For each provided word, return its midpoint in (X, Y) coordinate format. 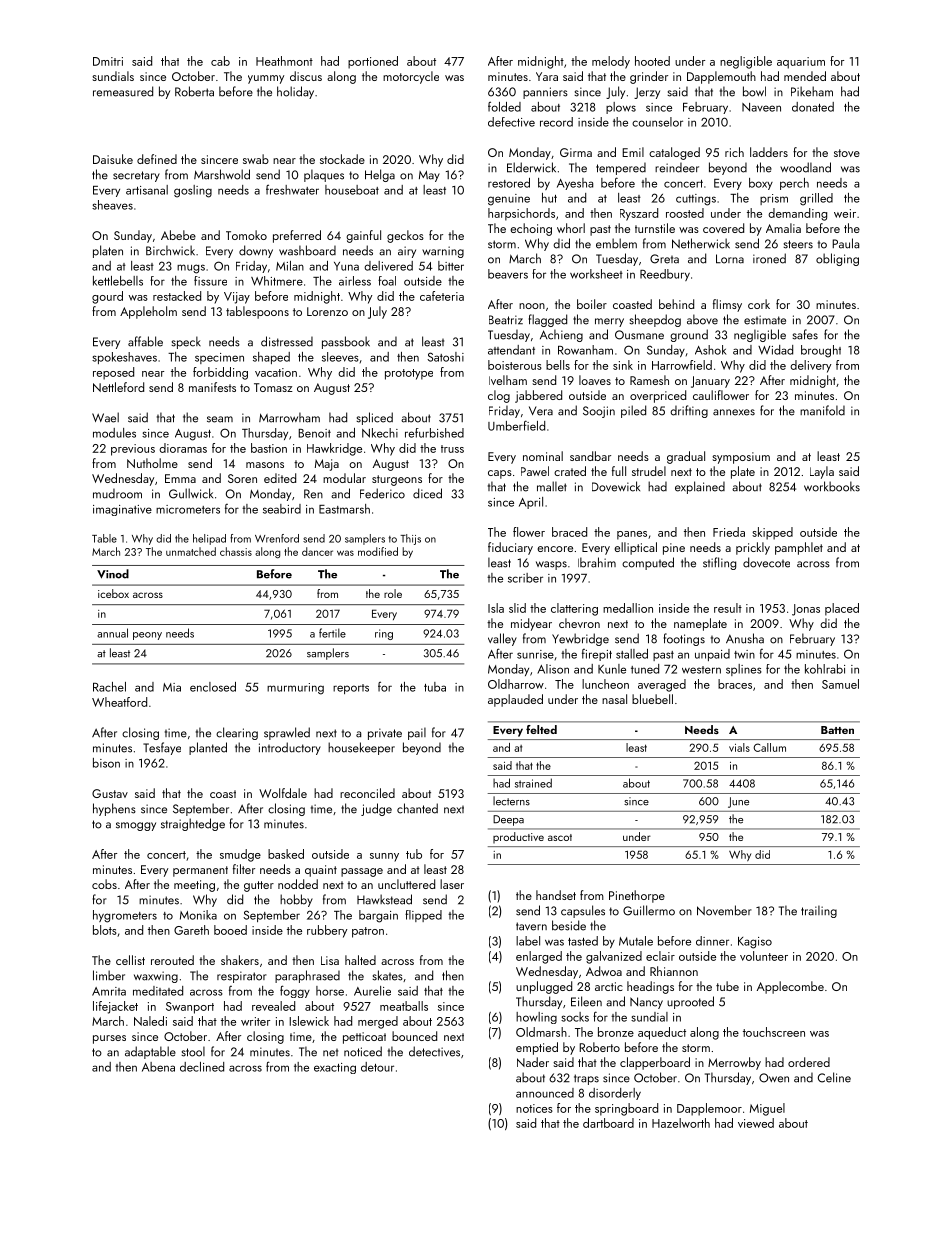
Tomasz (273, 387)
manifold (822, 410)
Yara (547, 76)
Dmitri (108, 61)
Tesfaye (162, 748)
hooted (652, 61)
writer (255, 1021)
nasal (614, 699)
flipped (423, 916)
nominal (543, 456)
